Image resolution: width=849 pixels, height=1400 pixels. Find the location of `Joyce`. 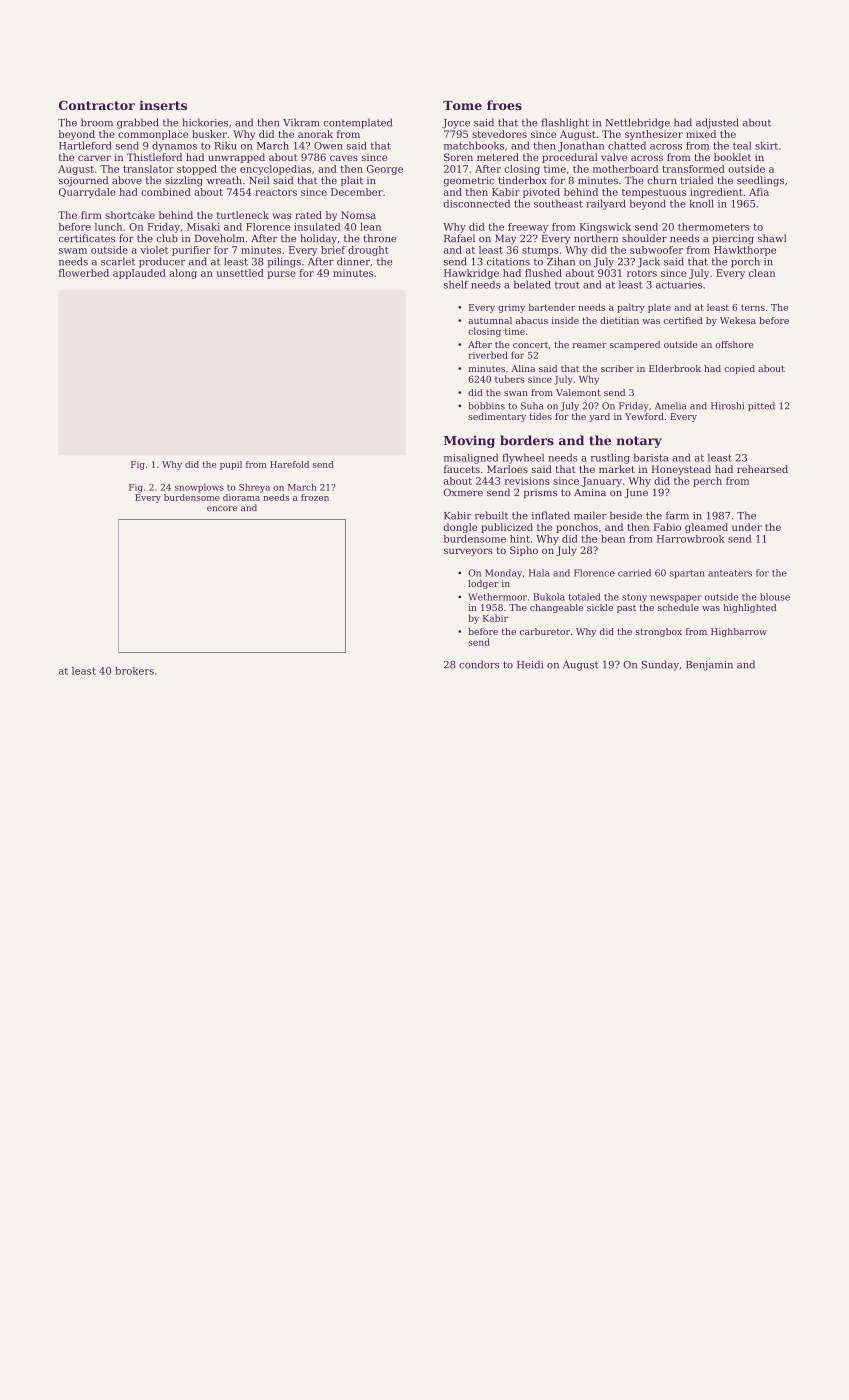

Joyce is located at coordinates (456, 124).
